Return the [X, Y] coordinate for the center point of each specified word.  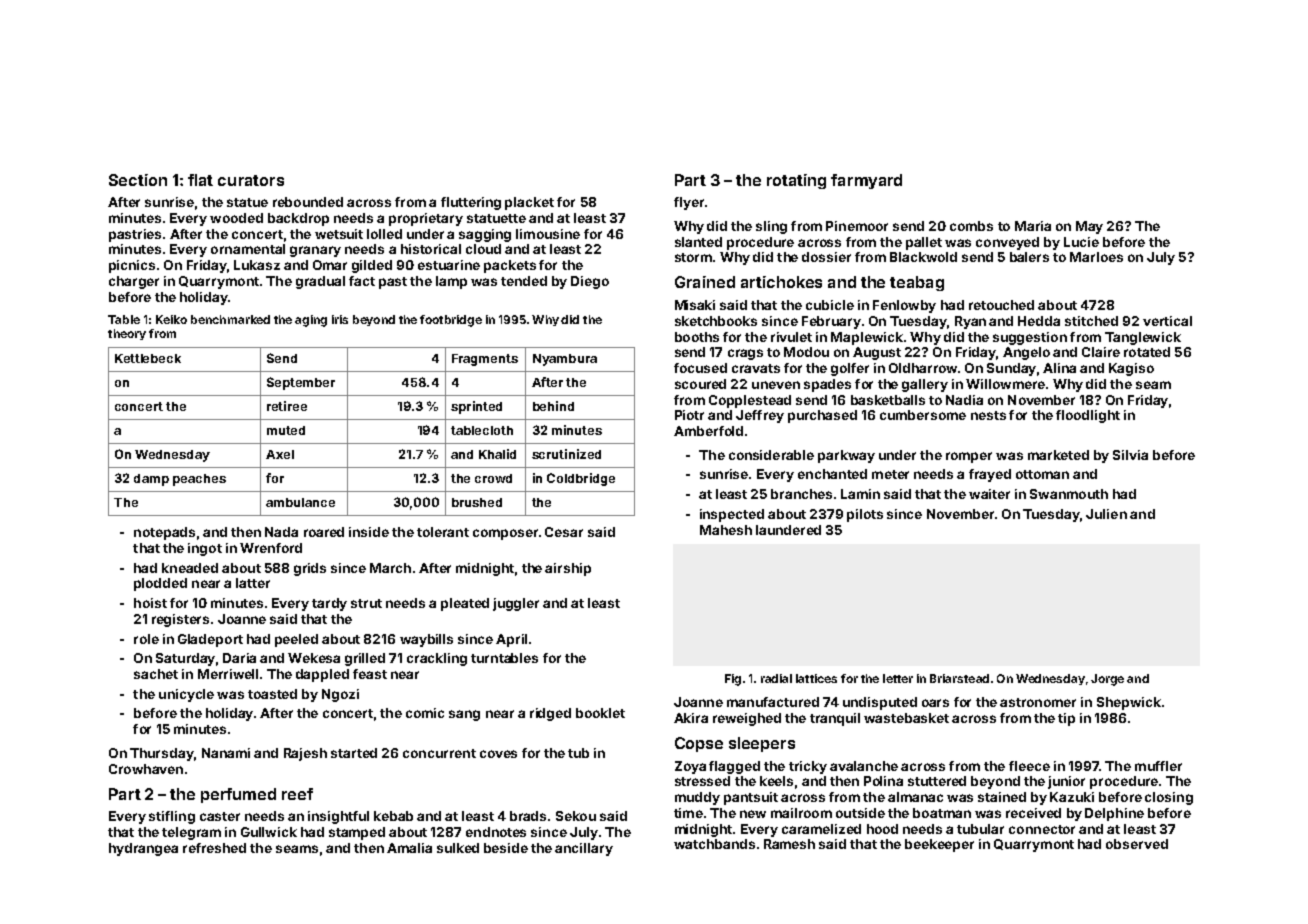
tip [1066, 719]
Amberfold [708, 431]
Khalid [497, 454]
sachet [156, 674]
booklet [600, 713]
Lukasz [257, 265]
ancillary [584, 849]
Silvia [1130, 455]
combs [971, 226]
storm [693, 257]
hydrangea [143, 849]
